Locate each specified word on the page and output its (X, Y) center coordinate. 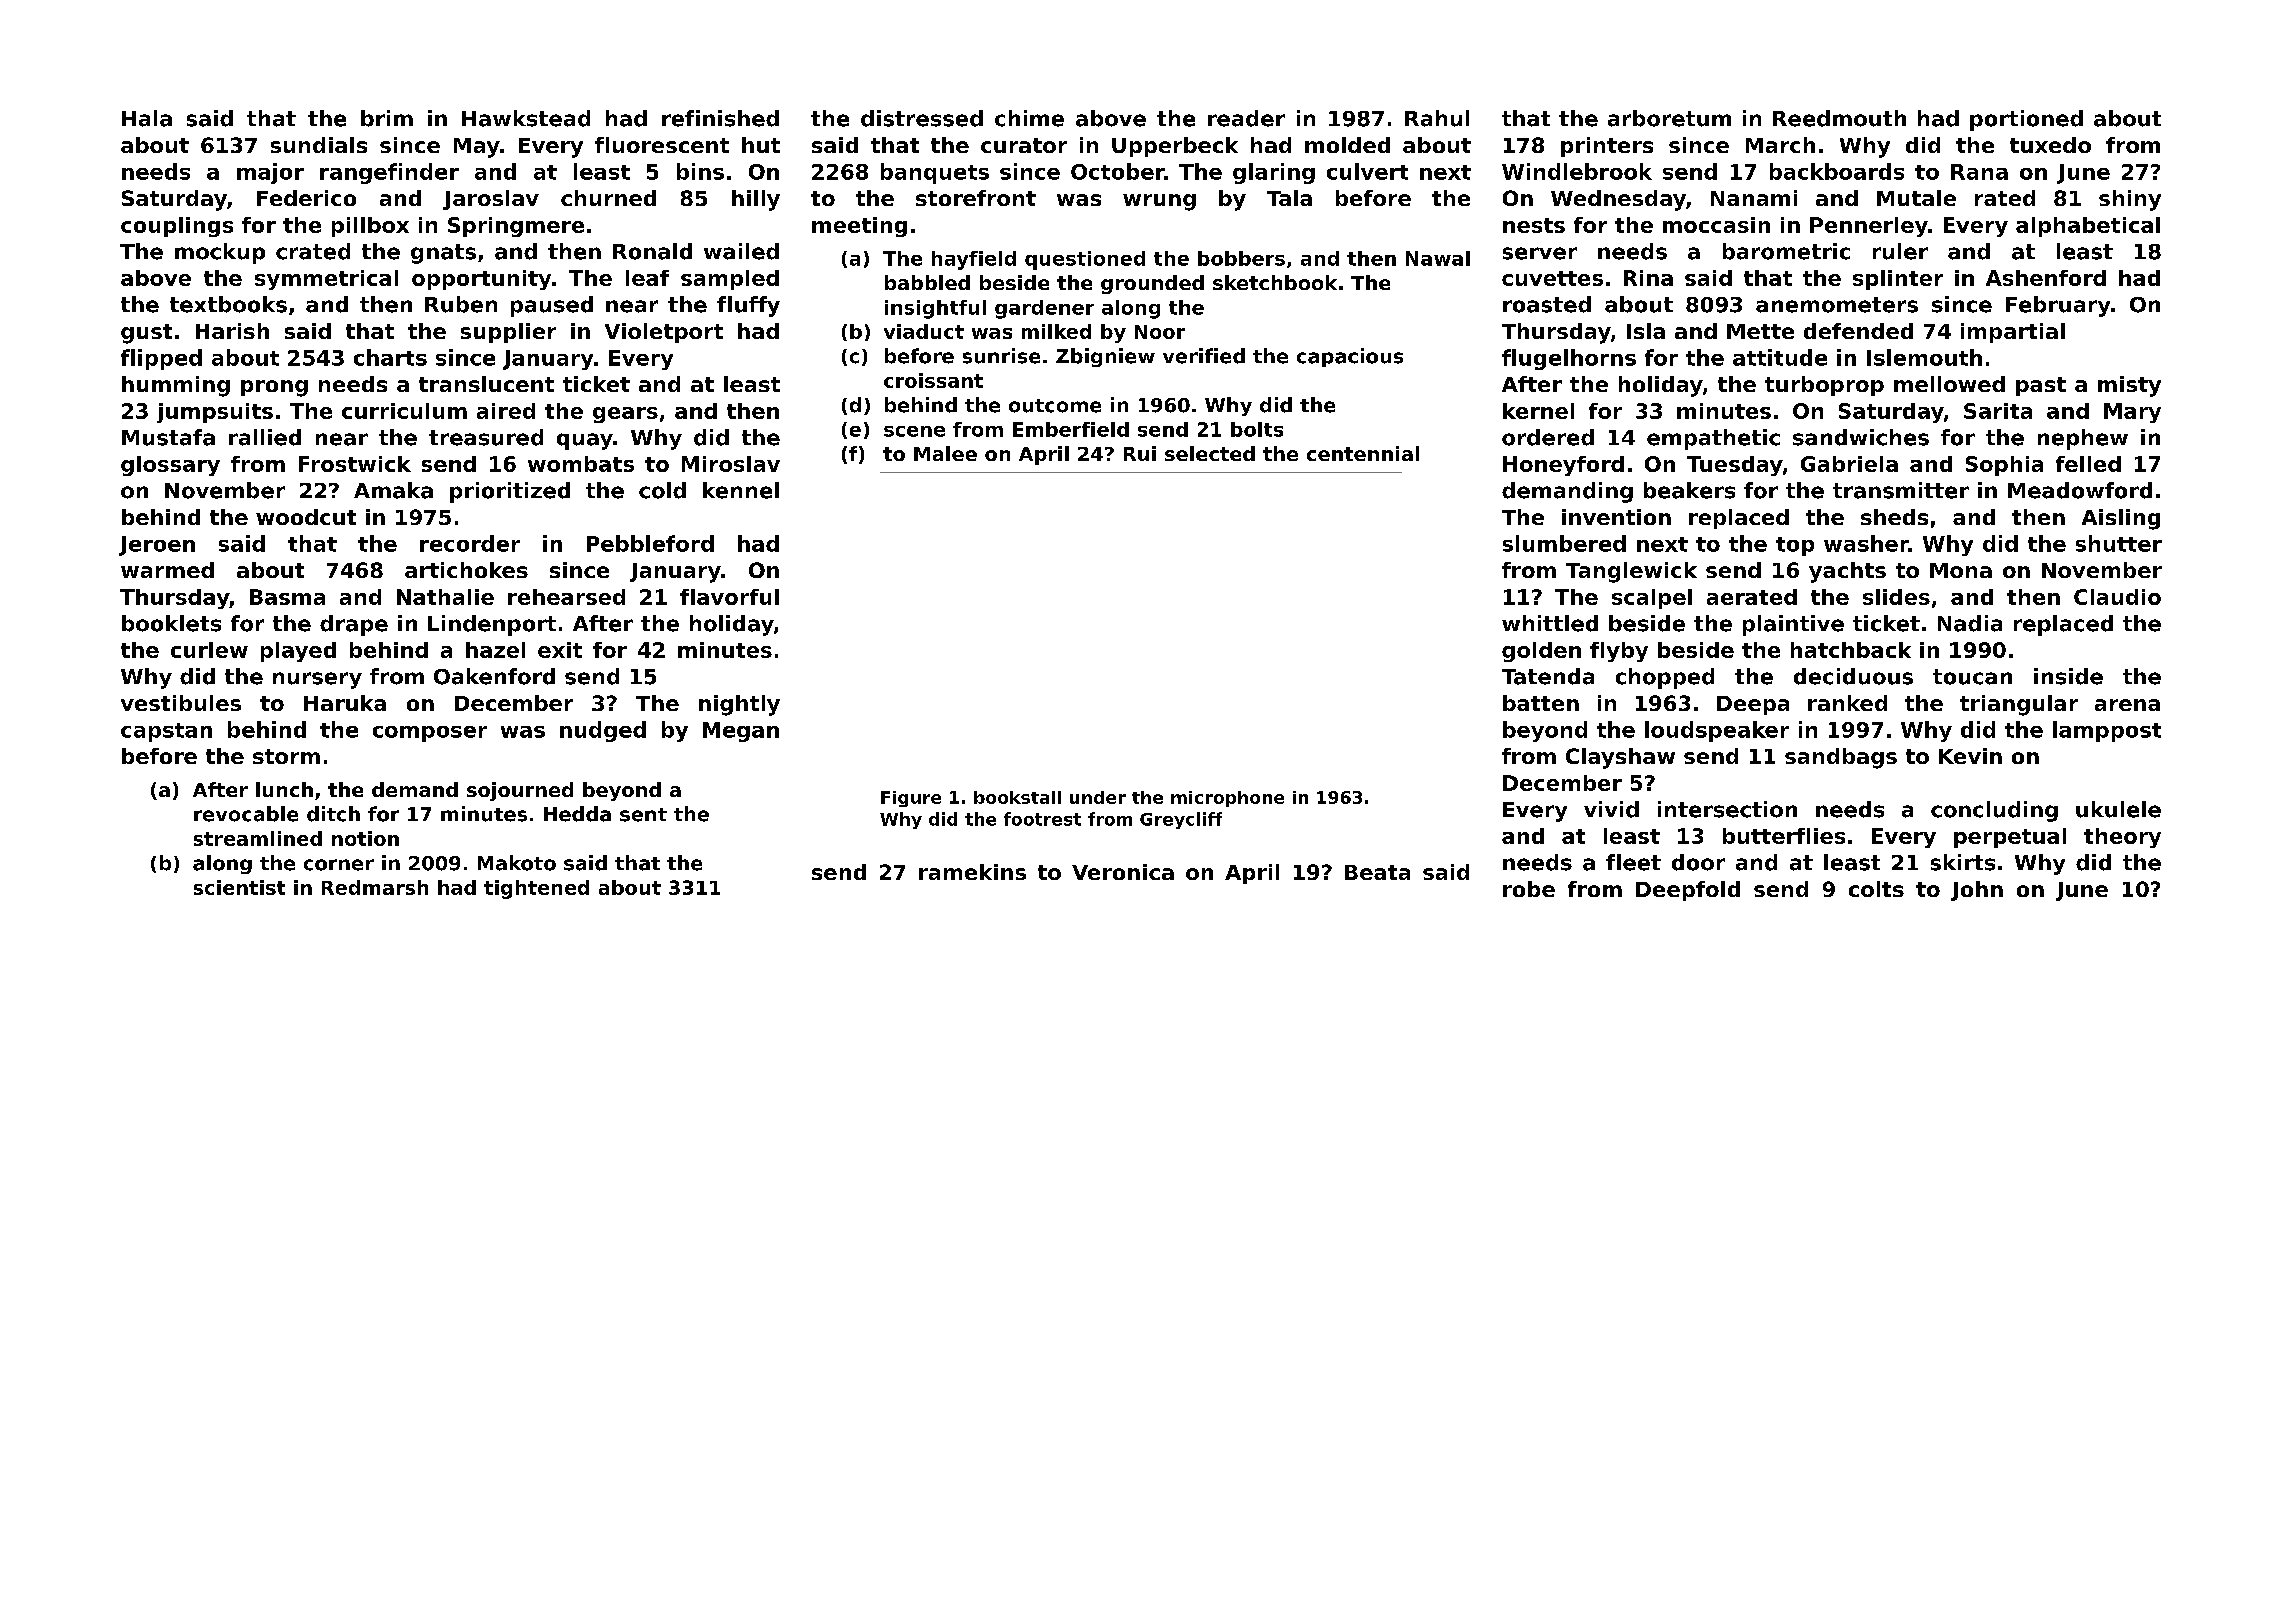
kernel (1538, 411)
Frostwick (355, 464)
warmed (167, 570)
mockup (220, 253)
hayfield (974, 260)
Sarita (1998, 411)
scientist (239, 887)
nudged (603, 731)
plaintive (1793, 625)
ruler (1900, 251)
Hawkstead (526, 118)
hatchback (1851, 650)
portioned (2026, 120)
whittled (1550, 623)
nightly (739, 705)
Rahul (1437, 118)
